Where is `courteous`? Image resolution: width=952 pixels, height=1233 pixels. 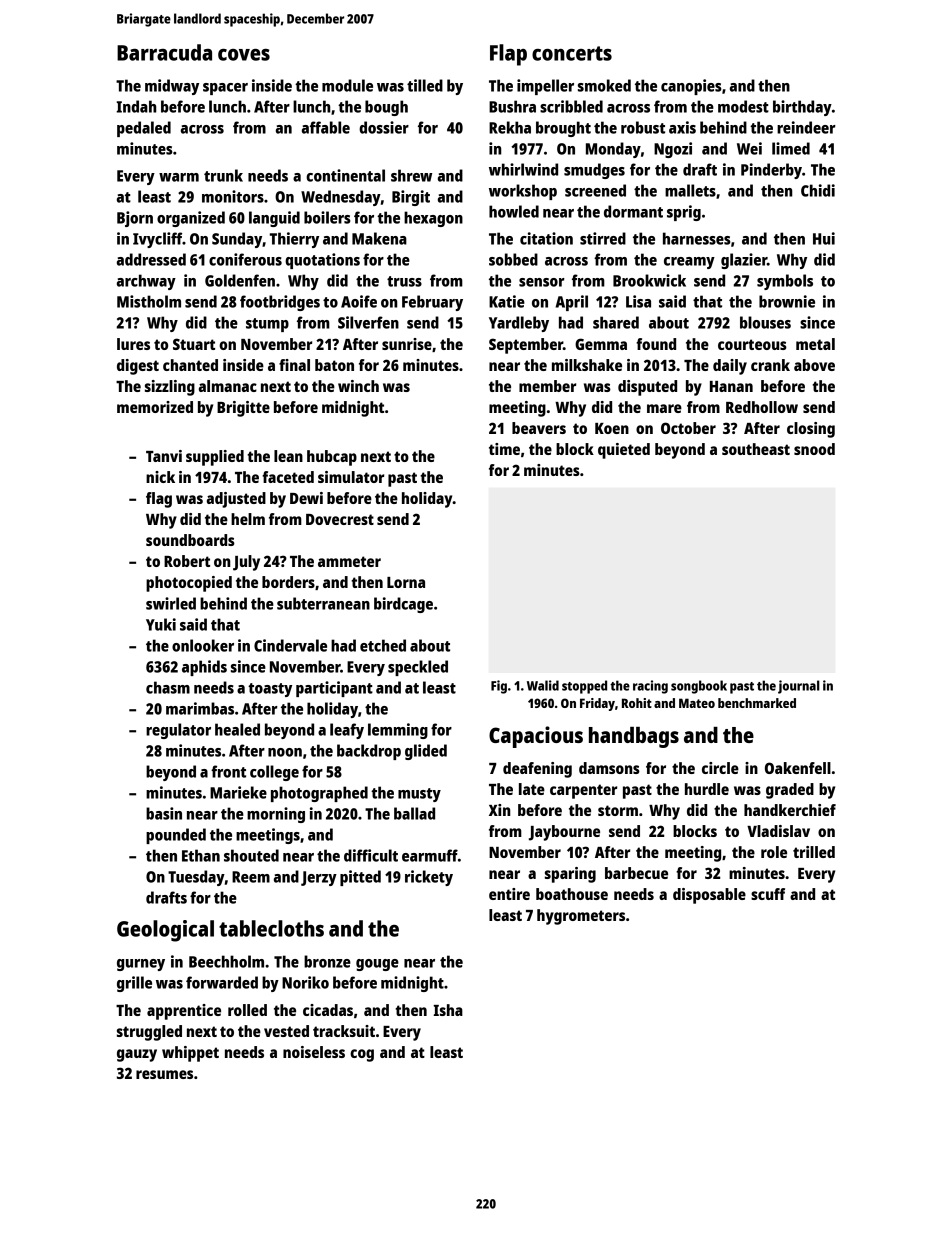 courteous is located at coordinates (752, 344).
